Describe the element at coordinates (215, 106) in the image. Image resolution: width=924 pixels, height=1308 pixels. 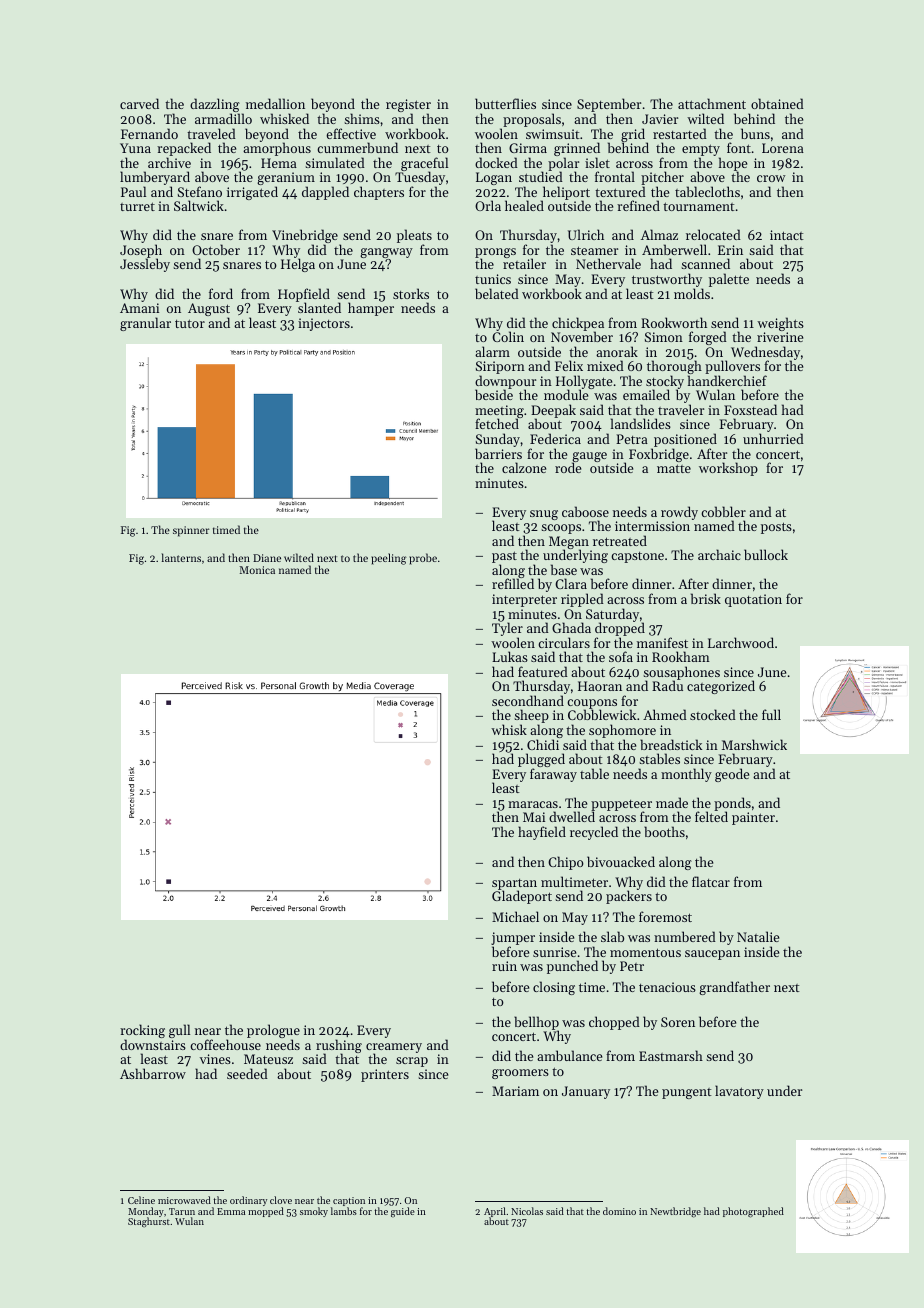
I see `dazzling` at that location.
